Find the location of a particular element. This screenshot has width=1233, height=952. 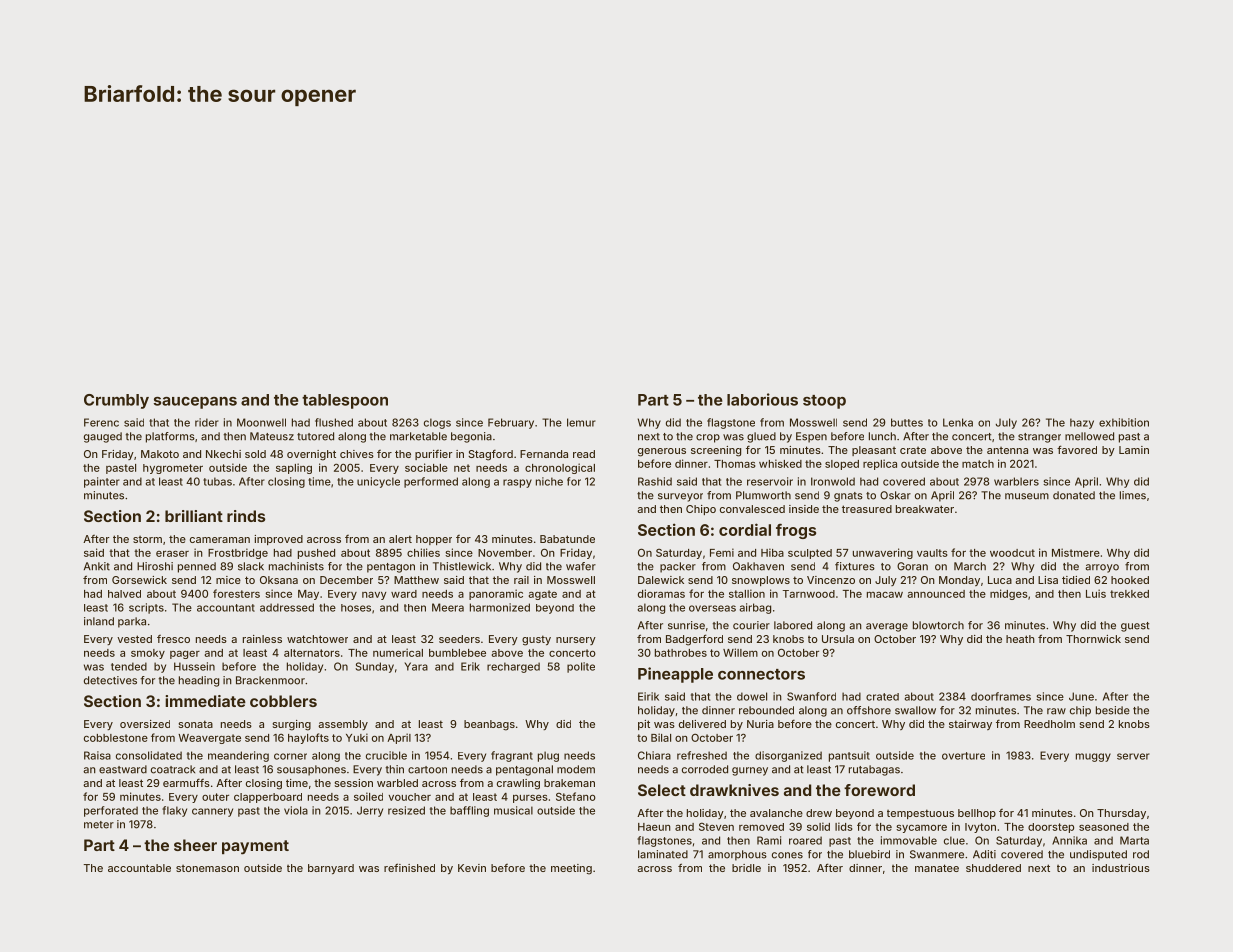

seeders is located at coordinates (459, 639).
